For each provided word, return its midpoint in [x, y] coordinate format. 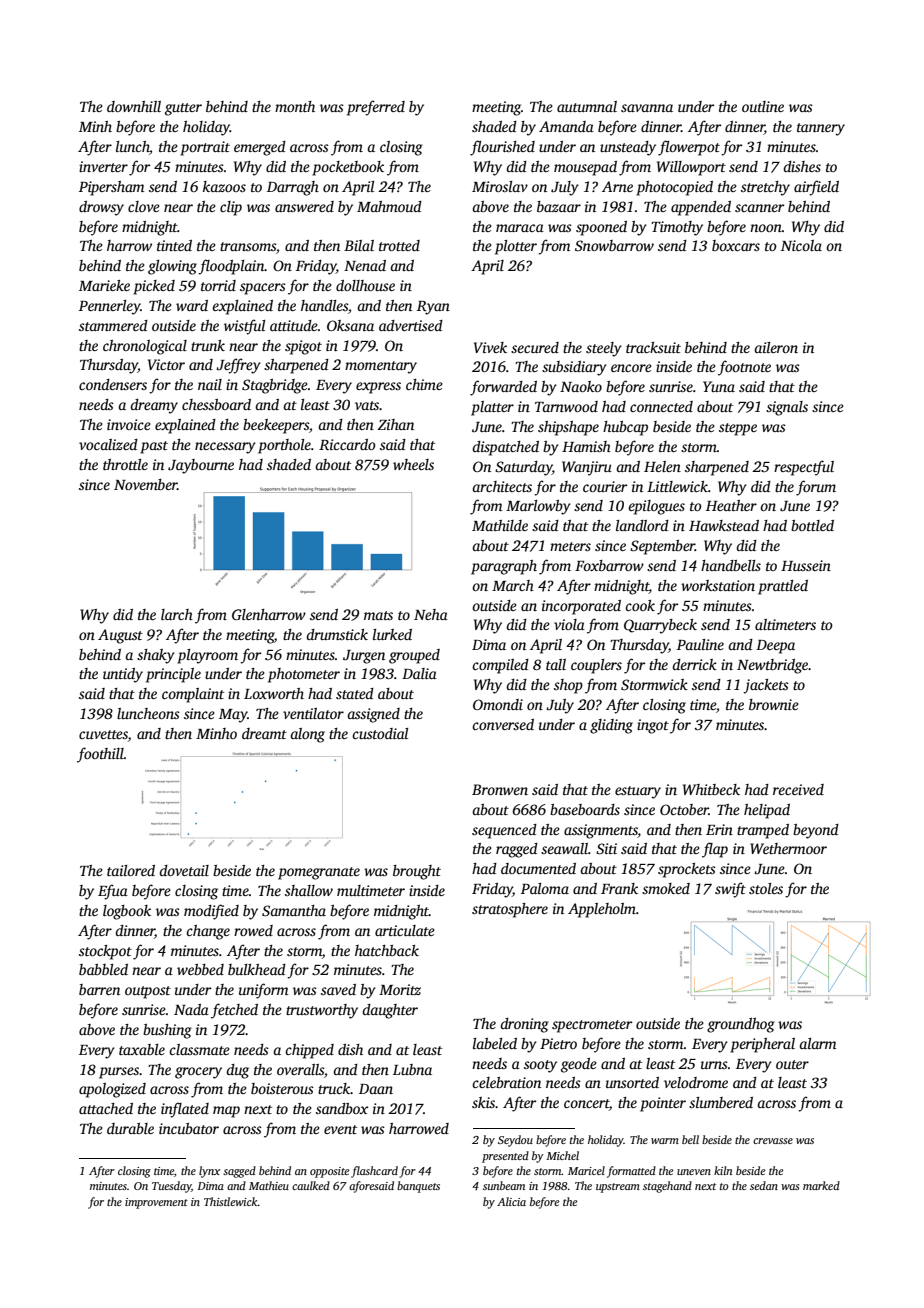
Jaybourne [201, 466]
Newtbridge [772, 666]
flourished [502, 148]
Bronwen [500, 789]
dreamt [264, 733]
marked [821, 1185]
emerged [260, 148]
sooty [540, 1066]
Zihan [395, 424]
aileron [776, 347]
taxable [142, 1049]
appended [701, 208]
